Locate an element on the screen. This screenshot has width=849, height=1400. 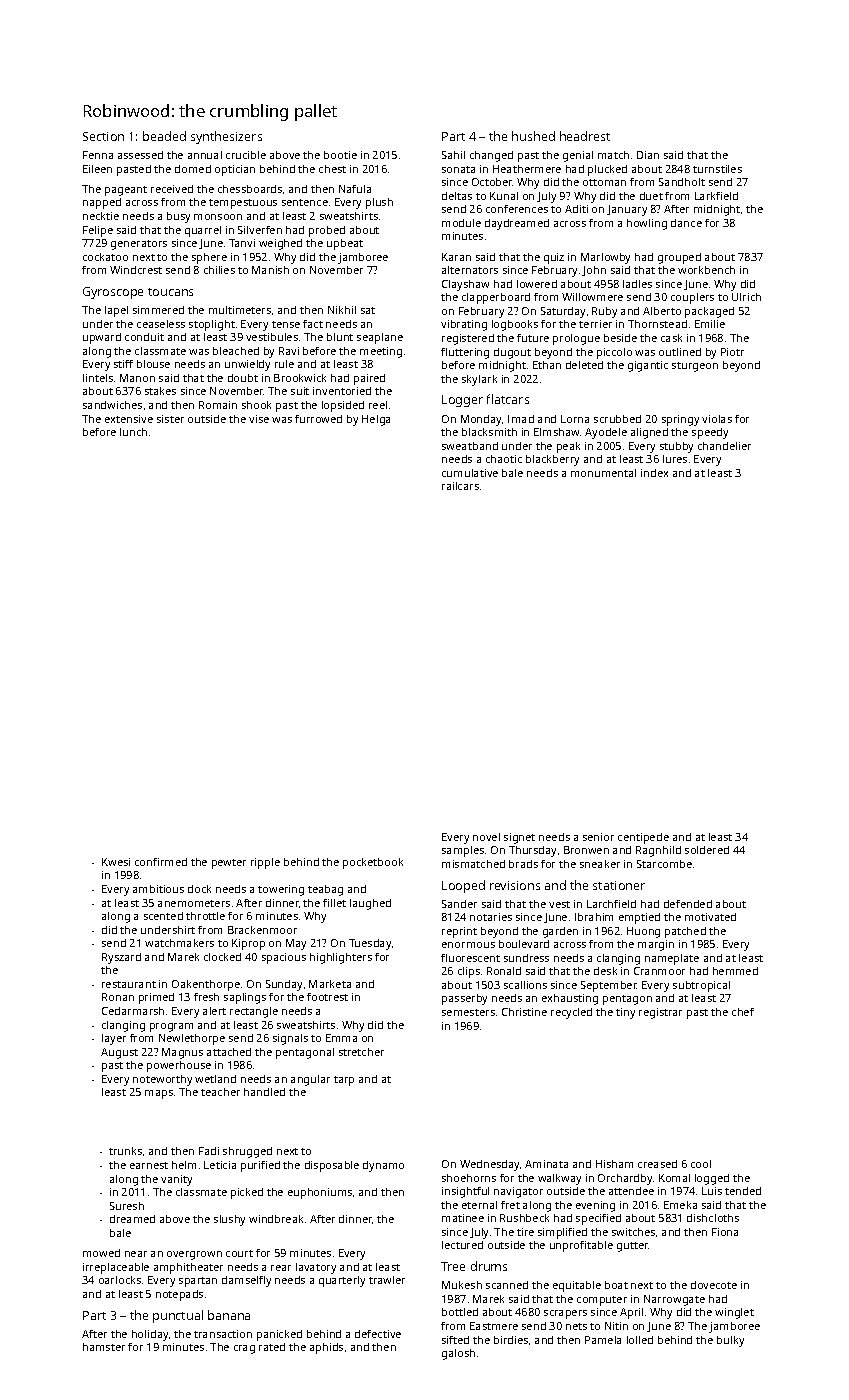
Wednesday is located at coordinates (489, 1165).
